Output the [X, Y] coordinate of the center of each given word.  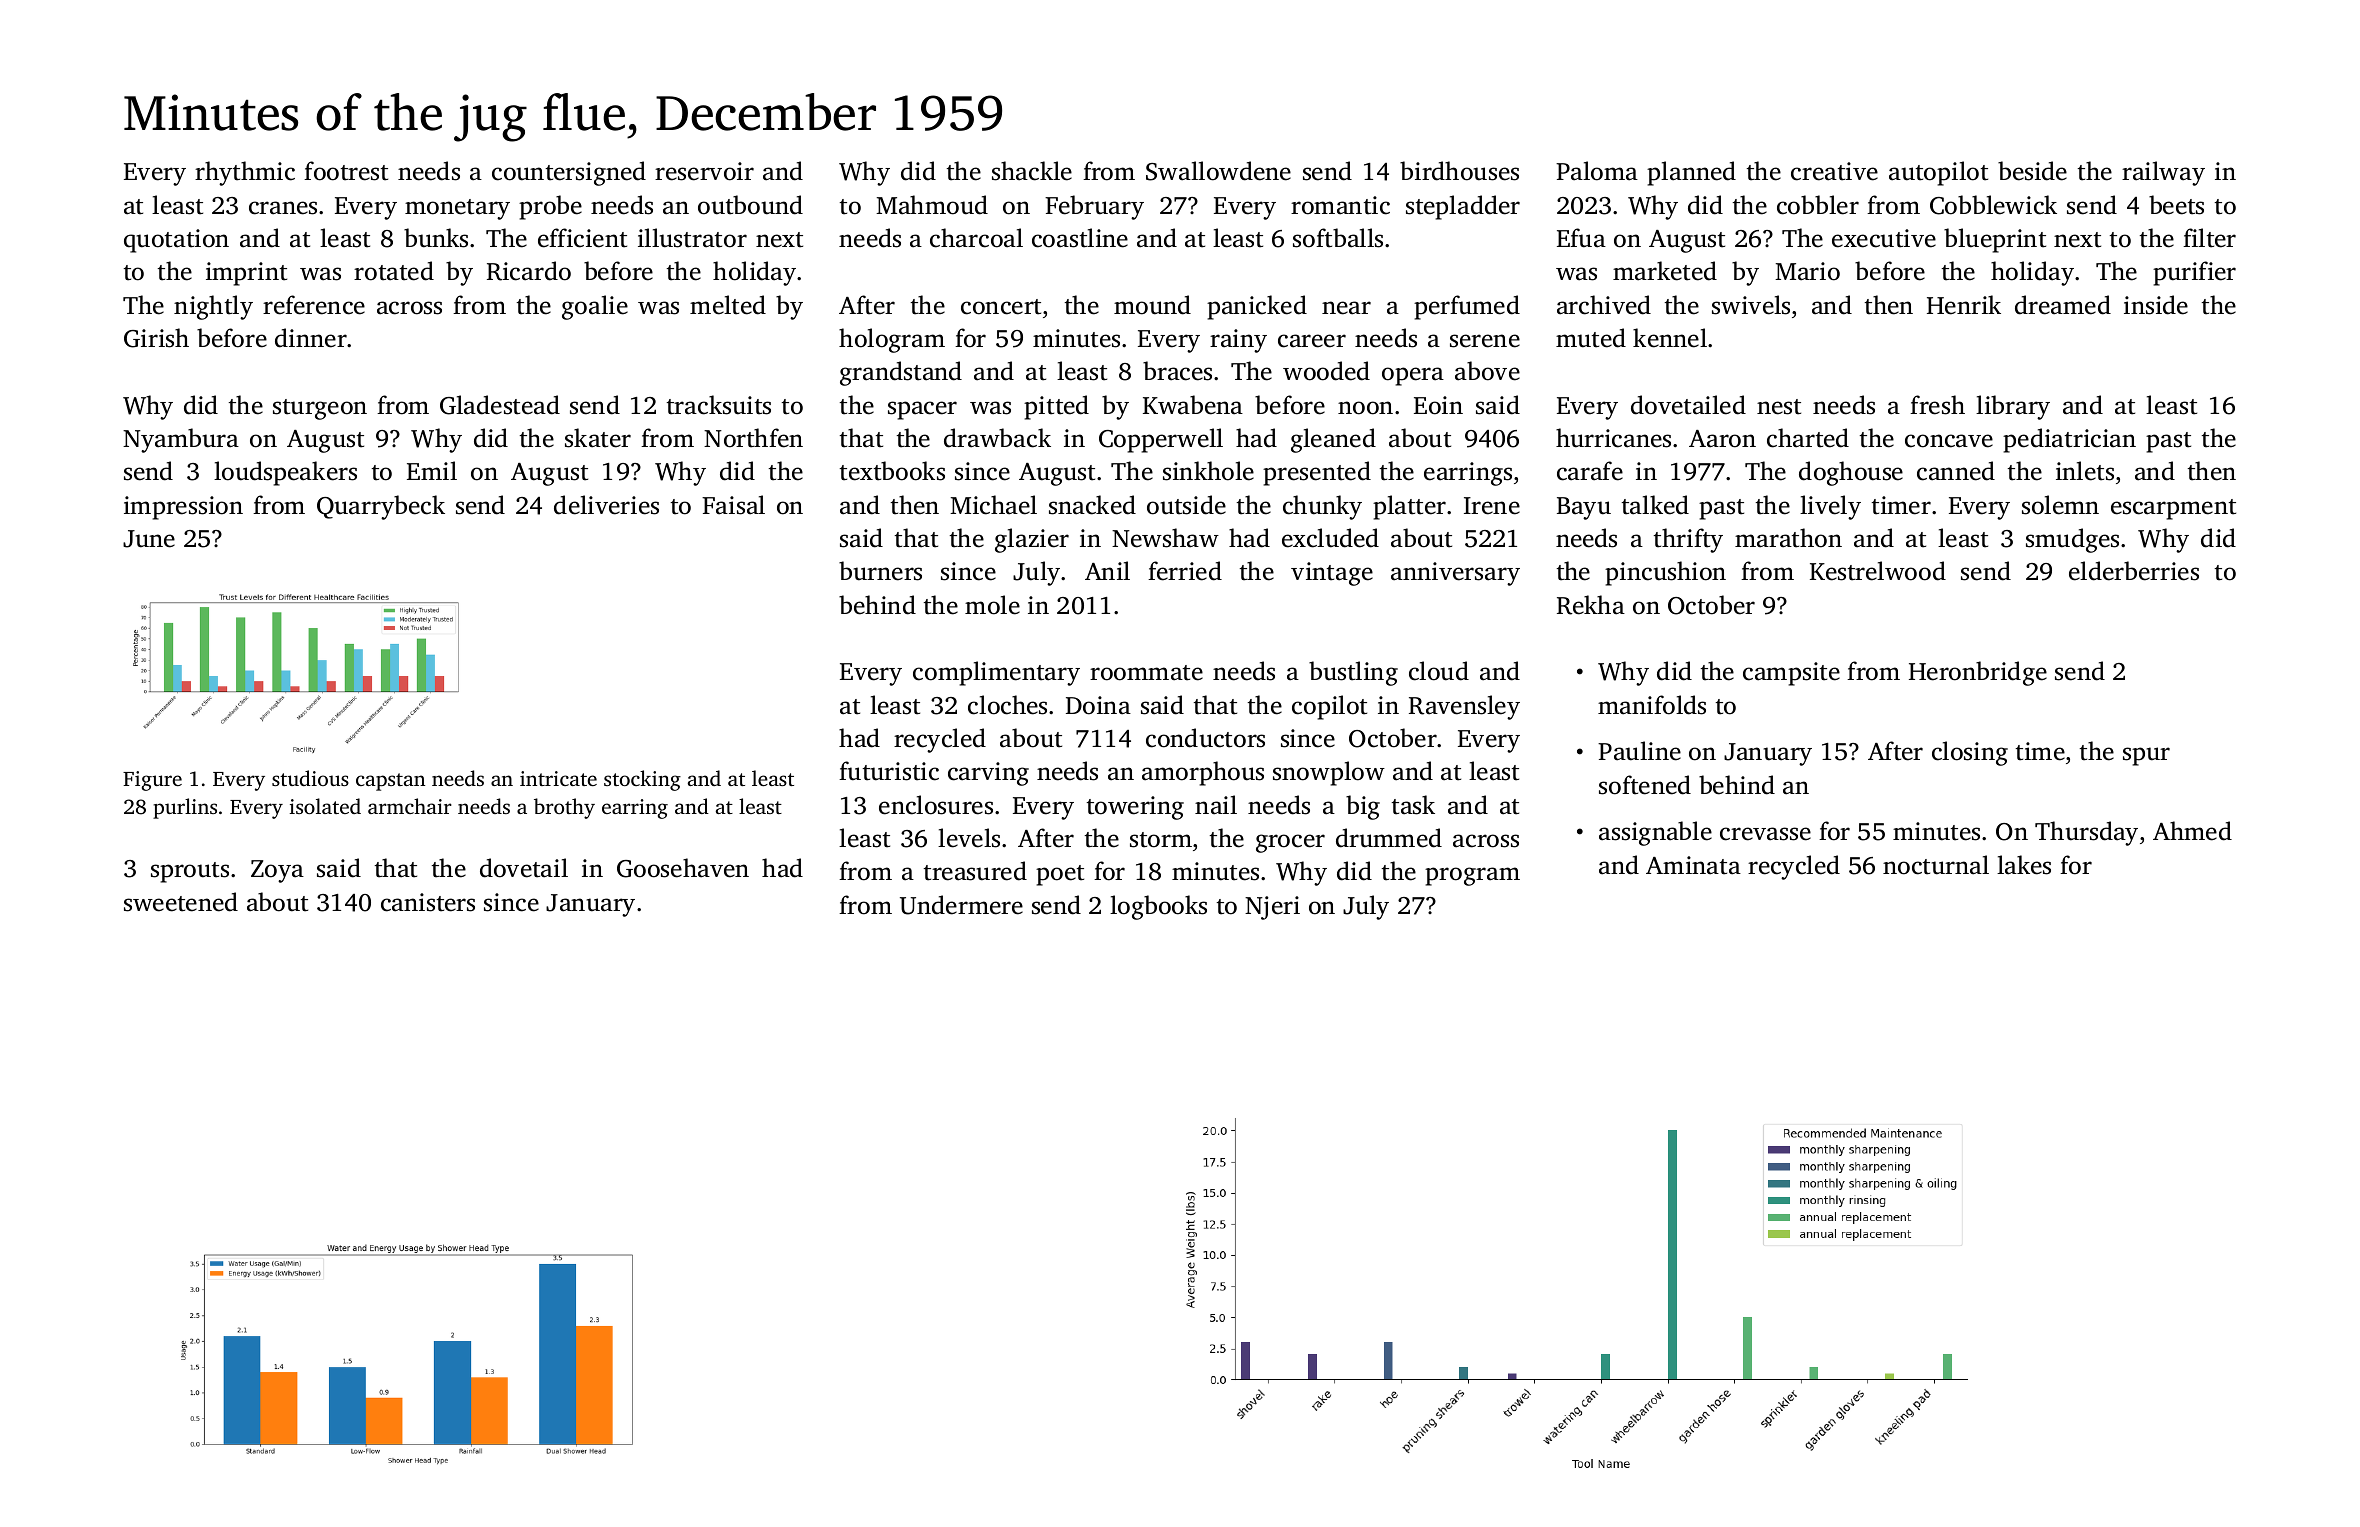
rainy [1238, 341]
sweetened [181, 902]
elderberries [2134, 571]
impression [183, 508]
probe [550, 207]
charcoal [976, 238]
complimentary [996, 673]
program [1472, 876]
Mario [1807, 271]
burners [880, 571]
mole [992, 605]
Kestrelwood [1878, 571]
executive [1884, 238]
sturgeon [320, 409]
